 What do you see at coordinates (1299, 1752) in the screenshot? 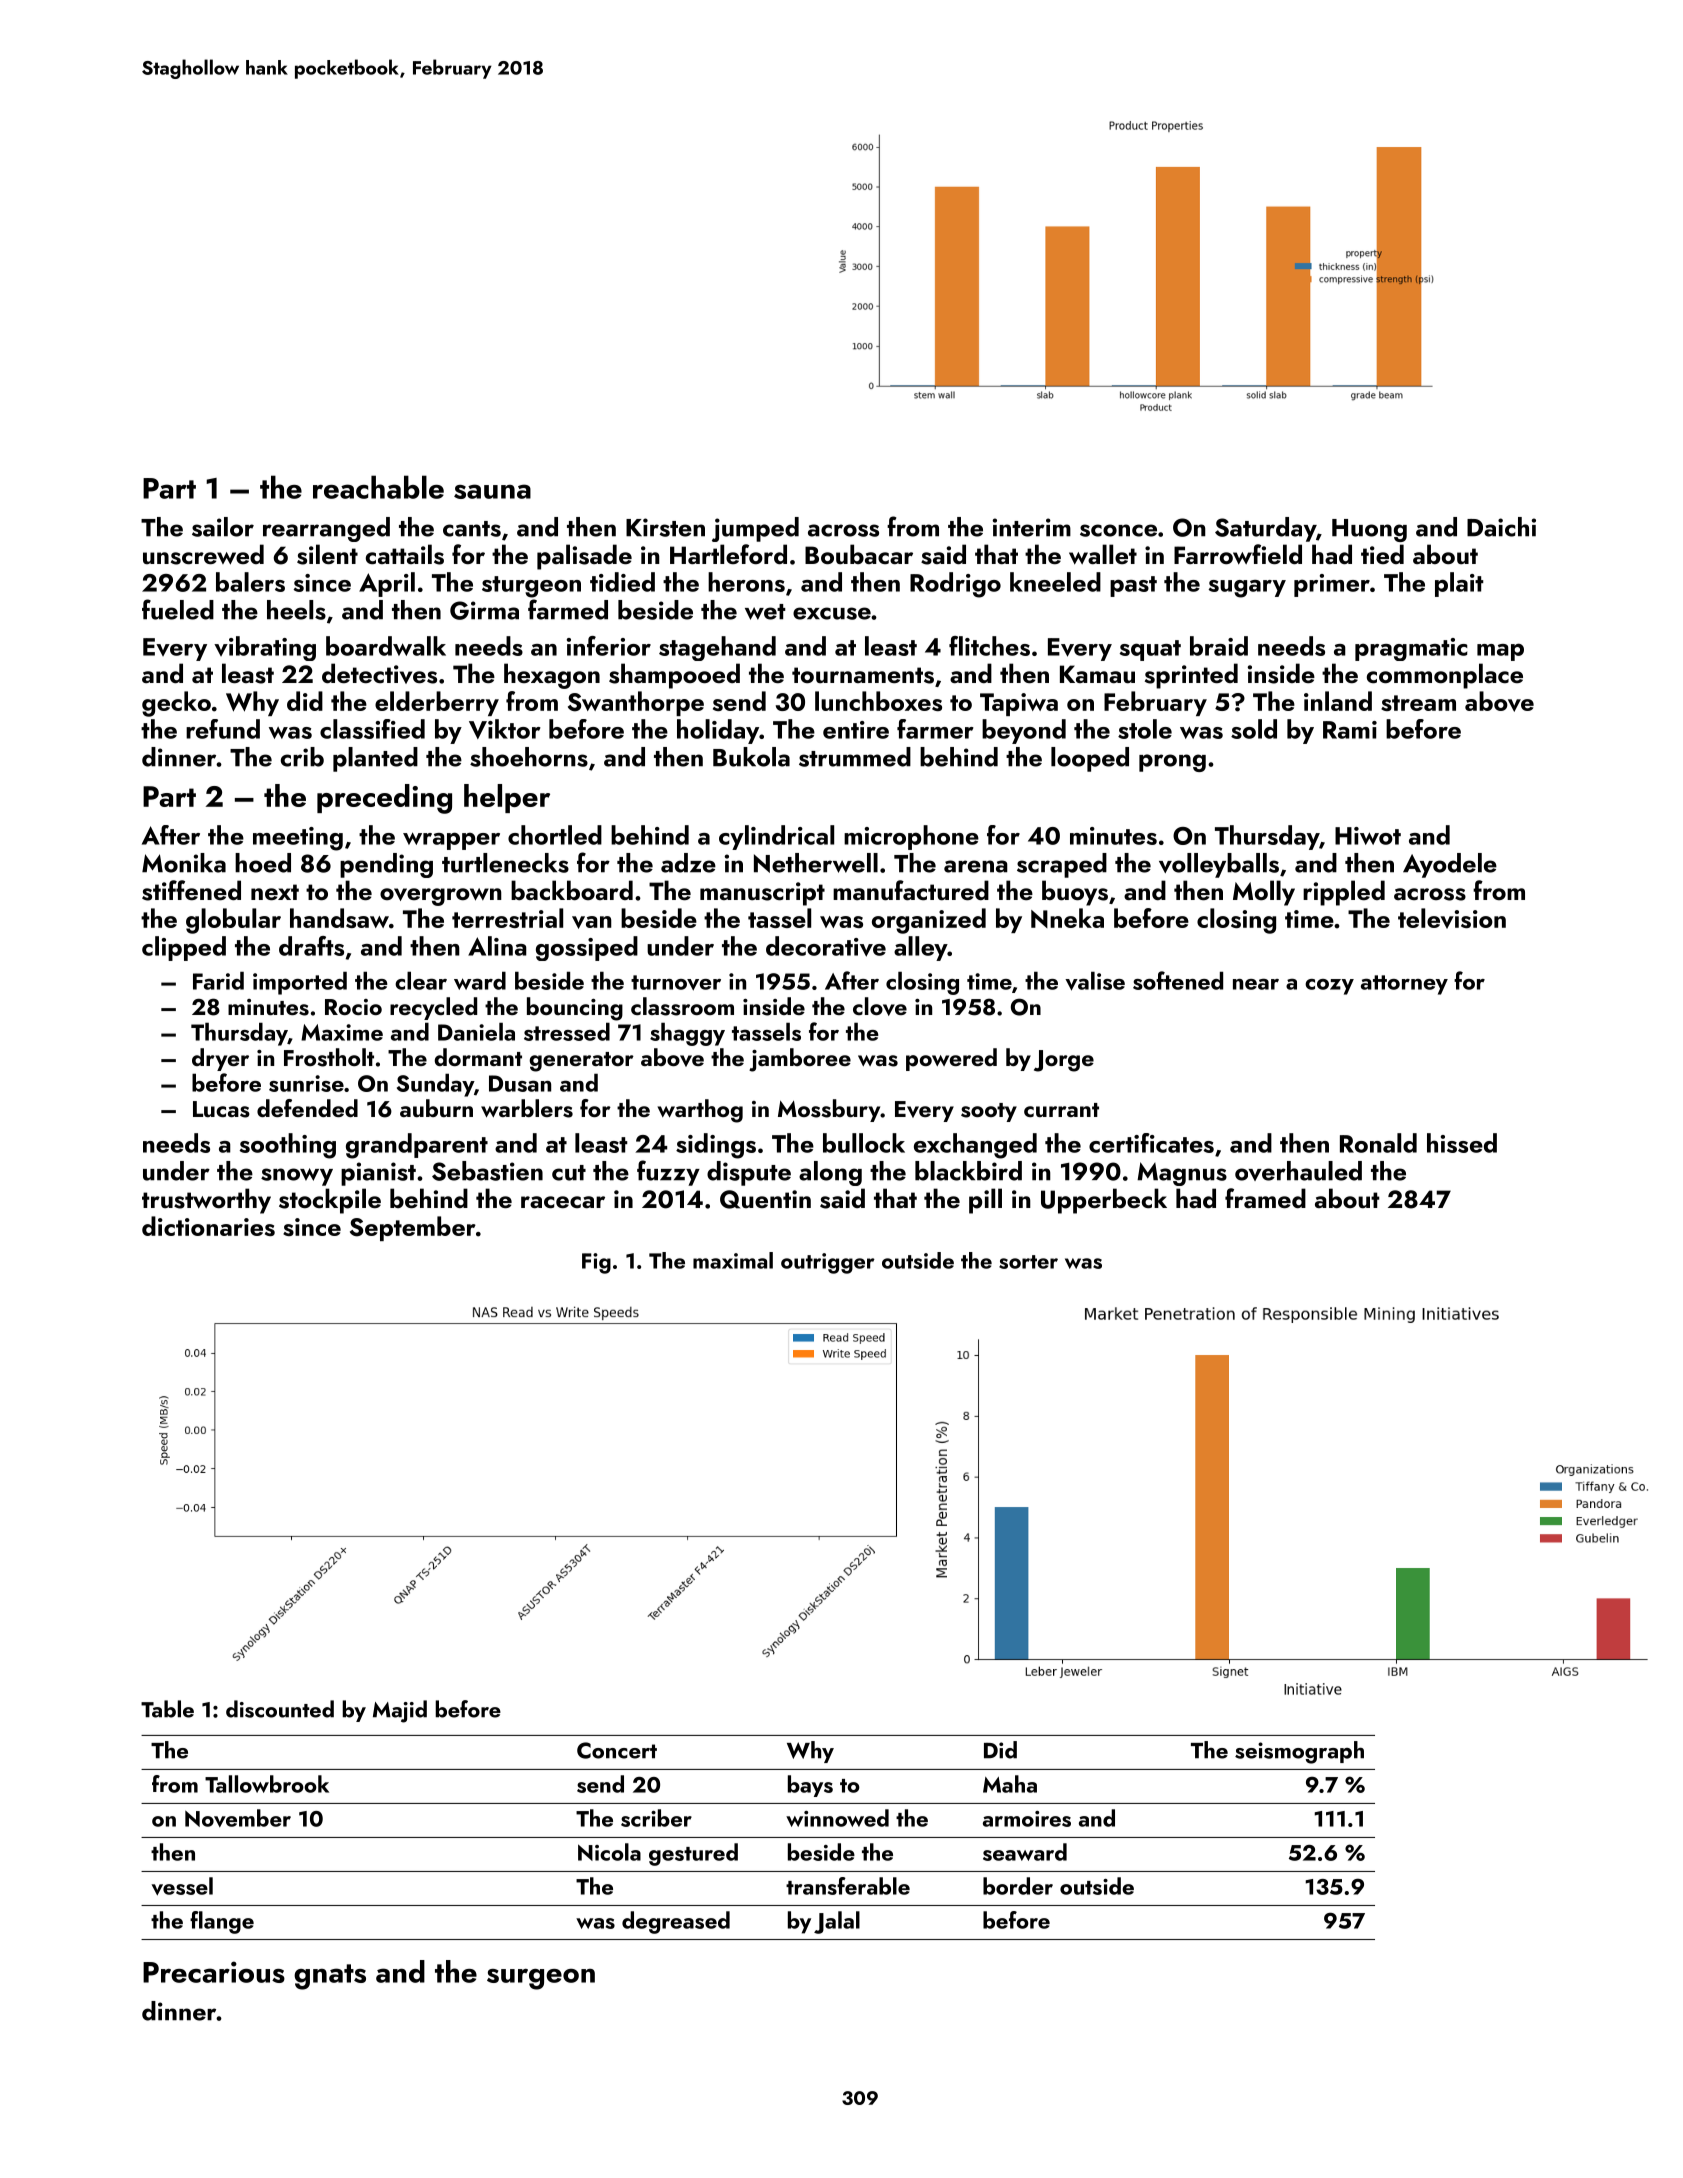
I see `seismograph` at bounding box center [1299, 1752].
